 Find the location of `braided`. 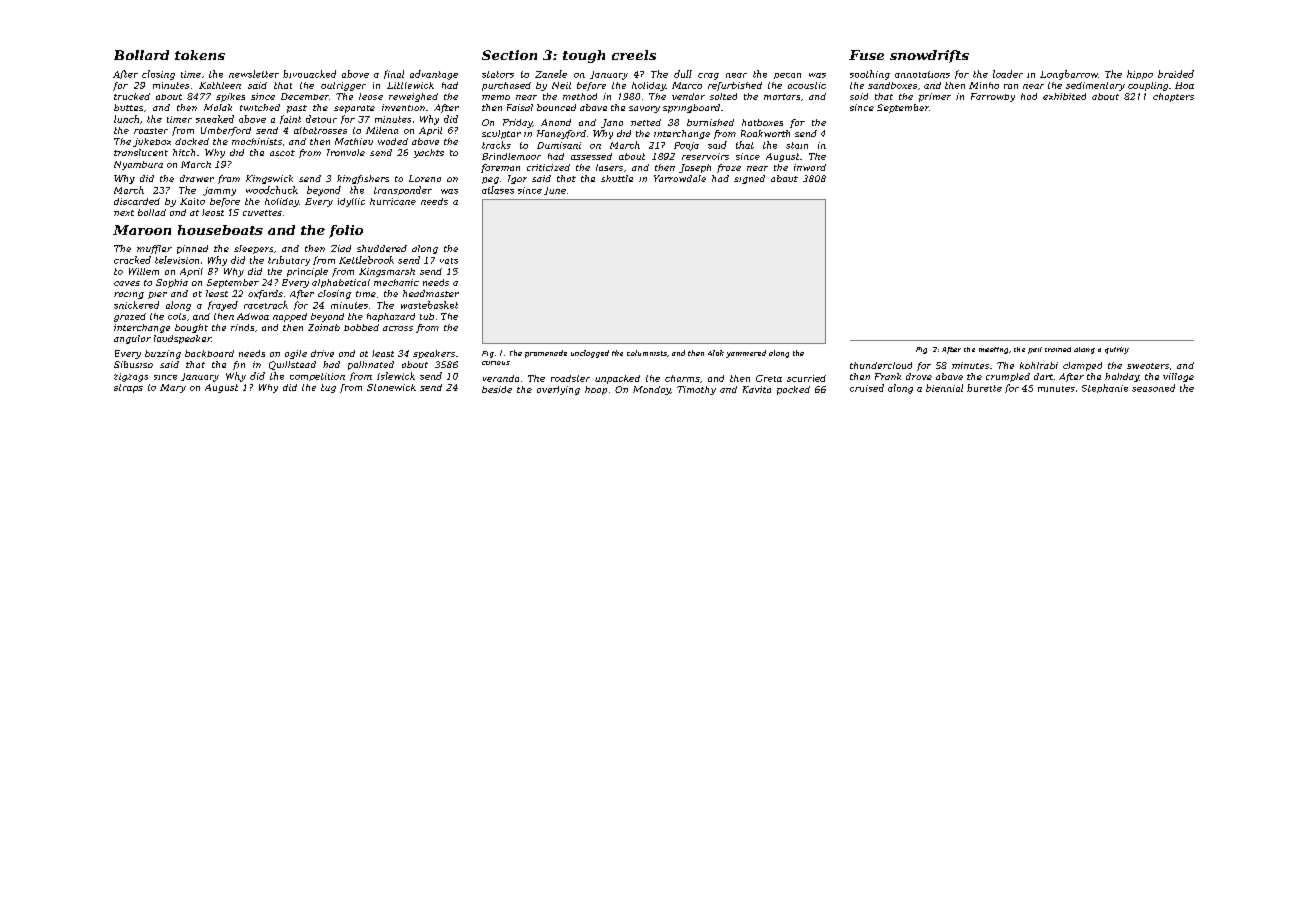

braided is located at coordinates (1176, 74).
